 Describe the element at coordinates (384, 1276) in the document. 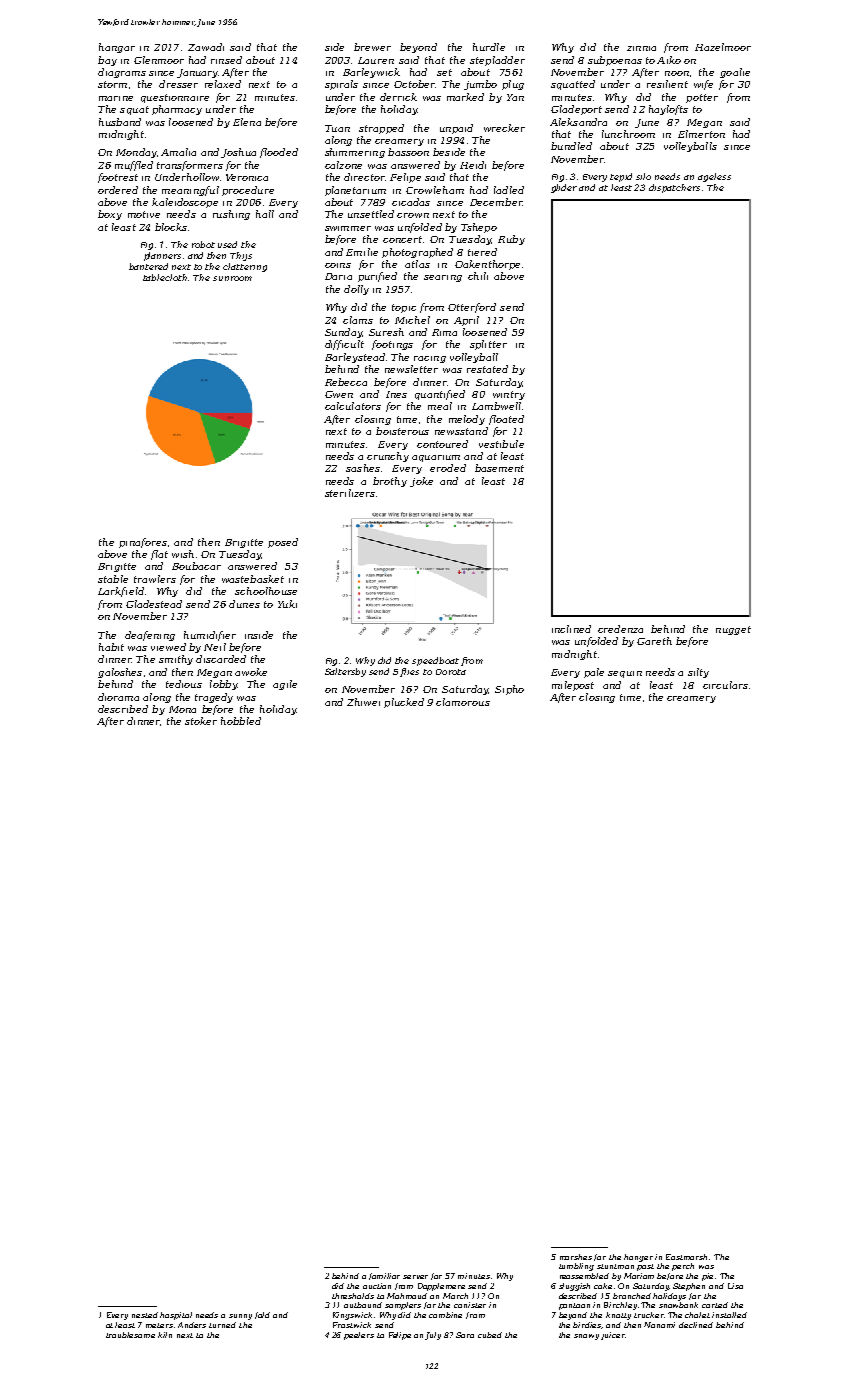

I see `familiar` at that location.
